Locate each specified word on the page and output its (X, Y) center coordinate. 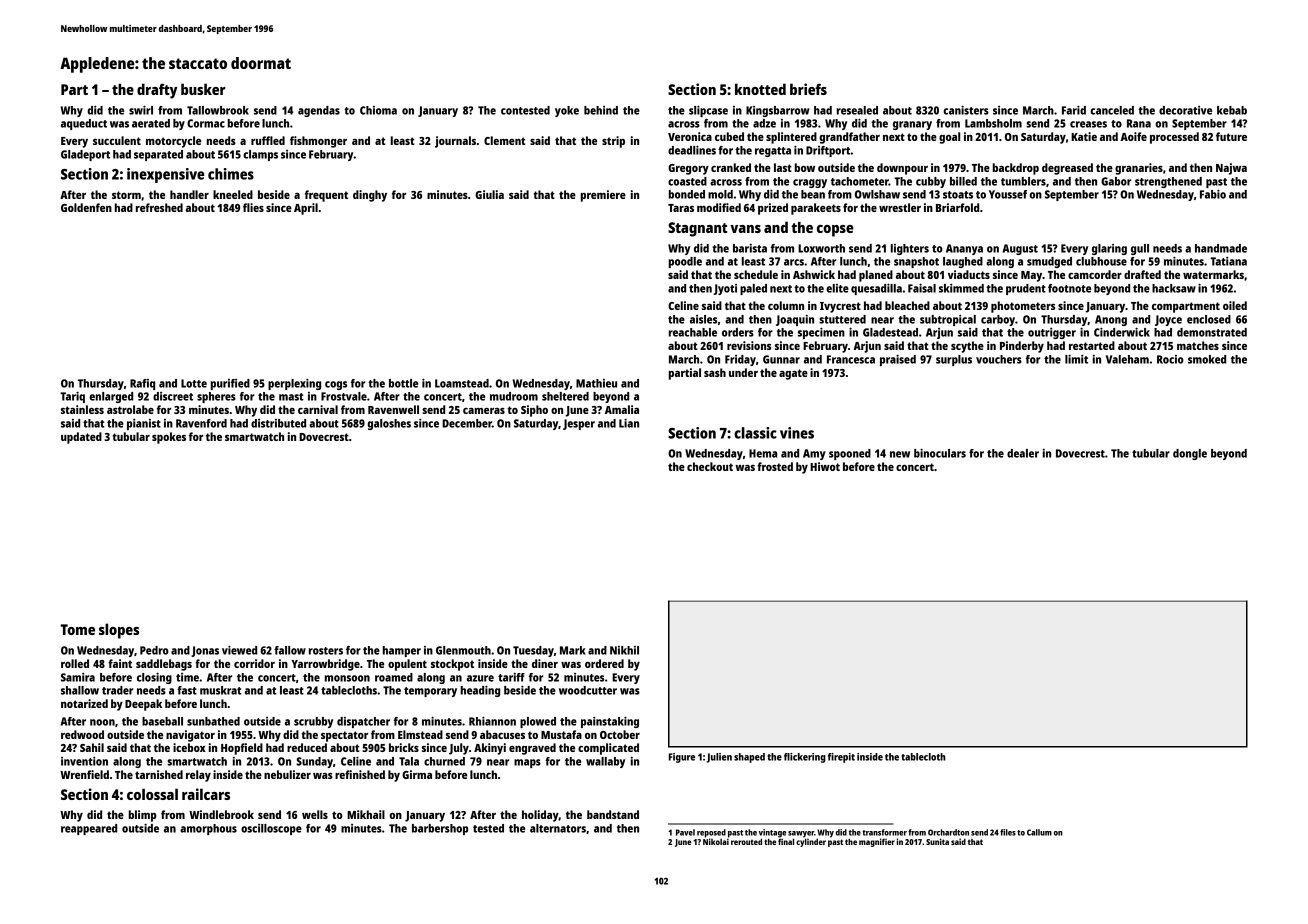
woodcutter (588, 690)
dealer (1023, 453)
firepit (841, 758)
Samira (78, 677)
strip (613, 142)
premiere (603, 196)
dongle (1190, 454)
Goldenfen (86, 207)
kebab (1232, 110)
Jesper (579, 424)
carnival (318, 409)
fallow (290, 650)
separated (158, 155)
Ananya (964, 249)
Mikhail (366, 814)
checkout (710, 466)
